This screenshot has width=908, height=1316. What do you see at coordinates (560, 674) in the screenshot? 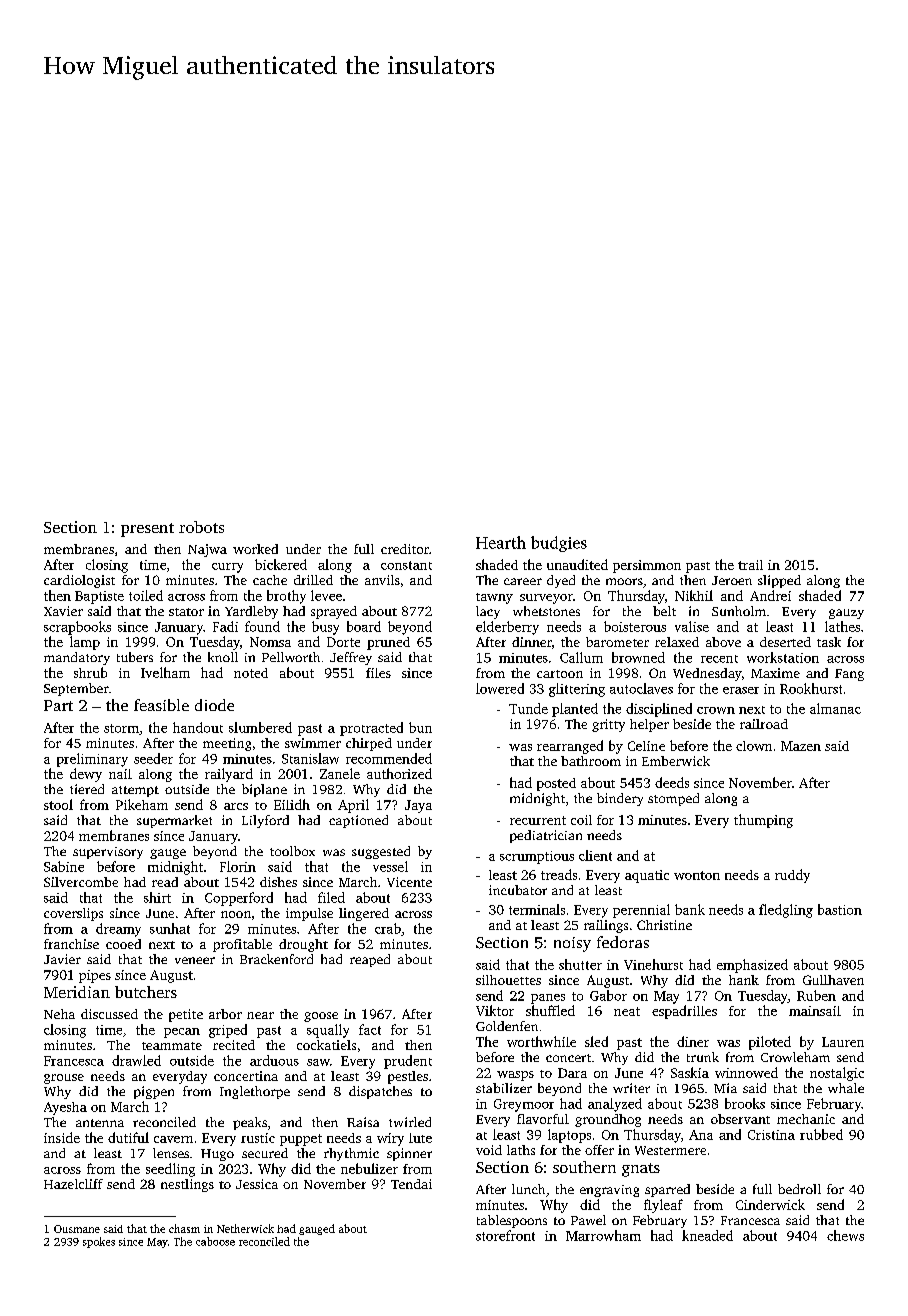
I see `cartoon` at bounding box center [560, 674].
